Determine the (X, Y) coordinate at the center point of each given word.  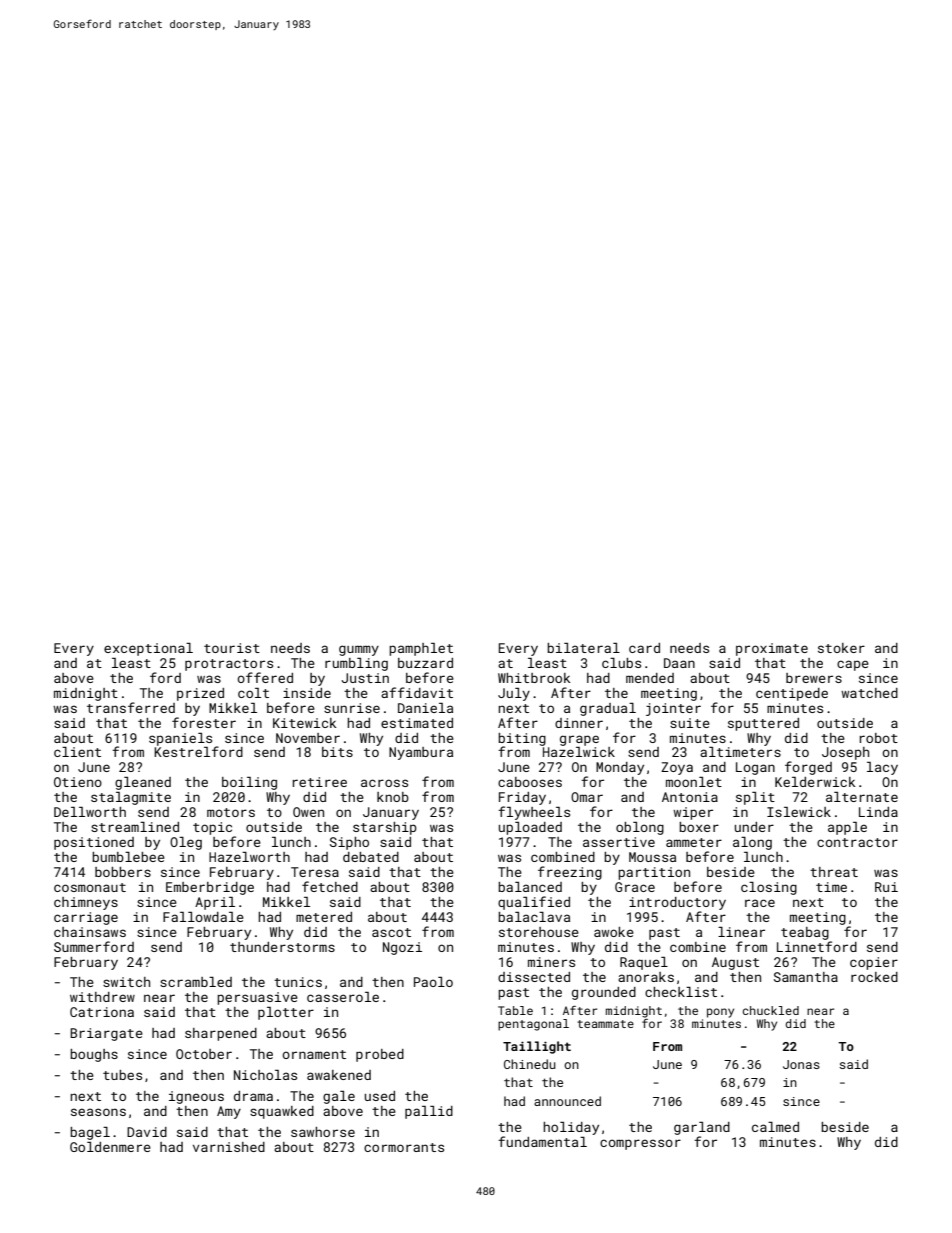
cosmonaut (90, 887)
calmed (775, 1127)
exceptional (148, 649)
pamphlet (421, 649)
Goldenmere (110, 1147)
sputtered (763, 724)
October (204, 1054)
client (77, 752)
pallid (429, 1112)
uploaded (530, 828)
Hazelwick (579, 752)
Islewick (799, 812)
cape (853, 665)
